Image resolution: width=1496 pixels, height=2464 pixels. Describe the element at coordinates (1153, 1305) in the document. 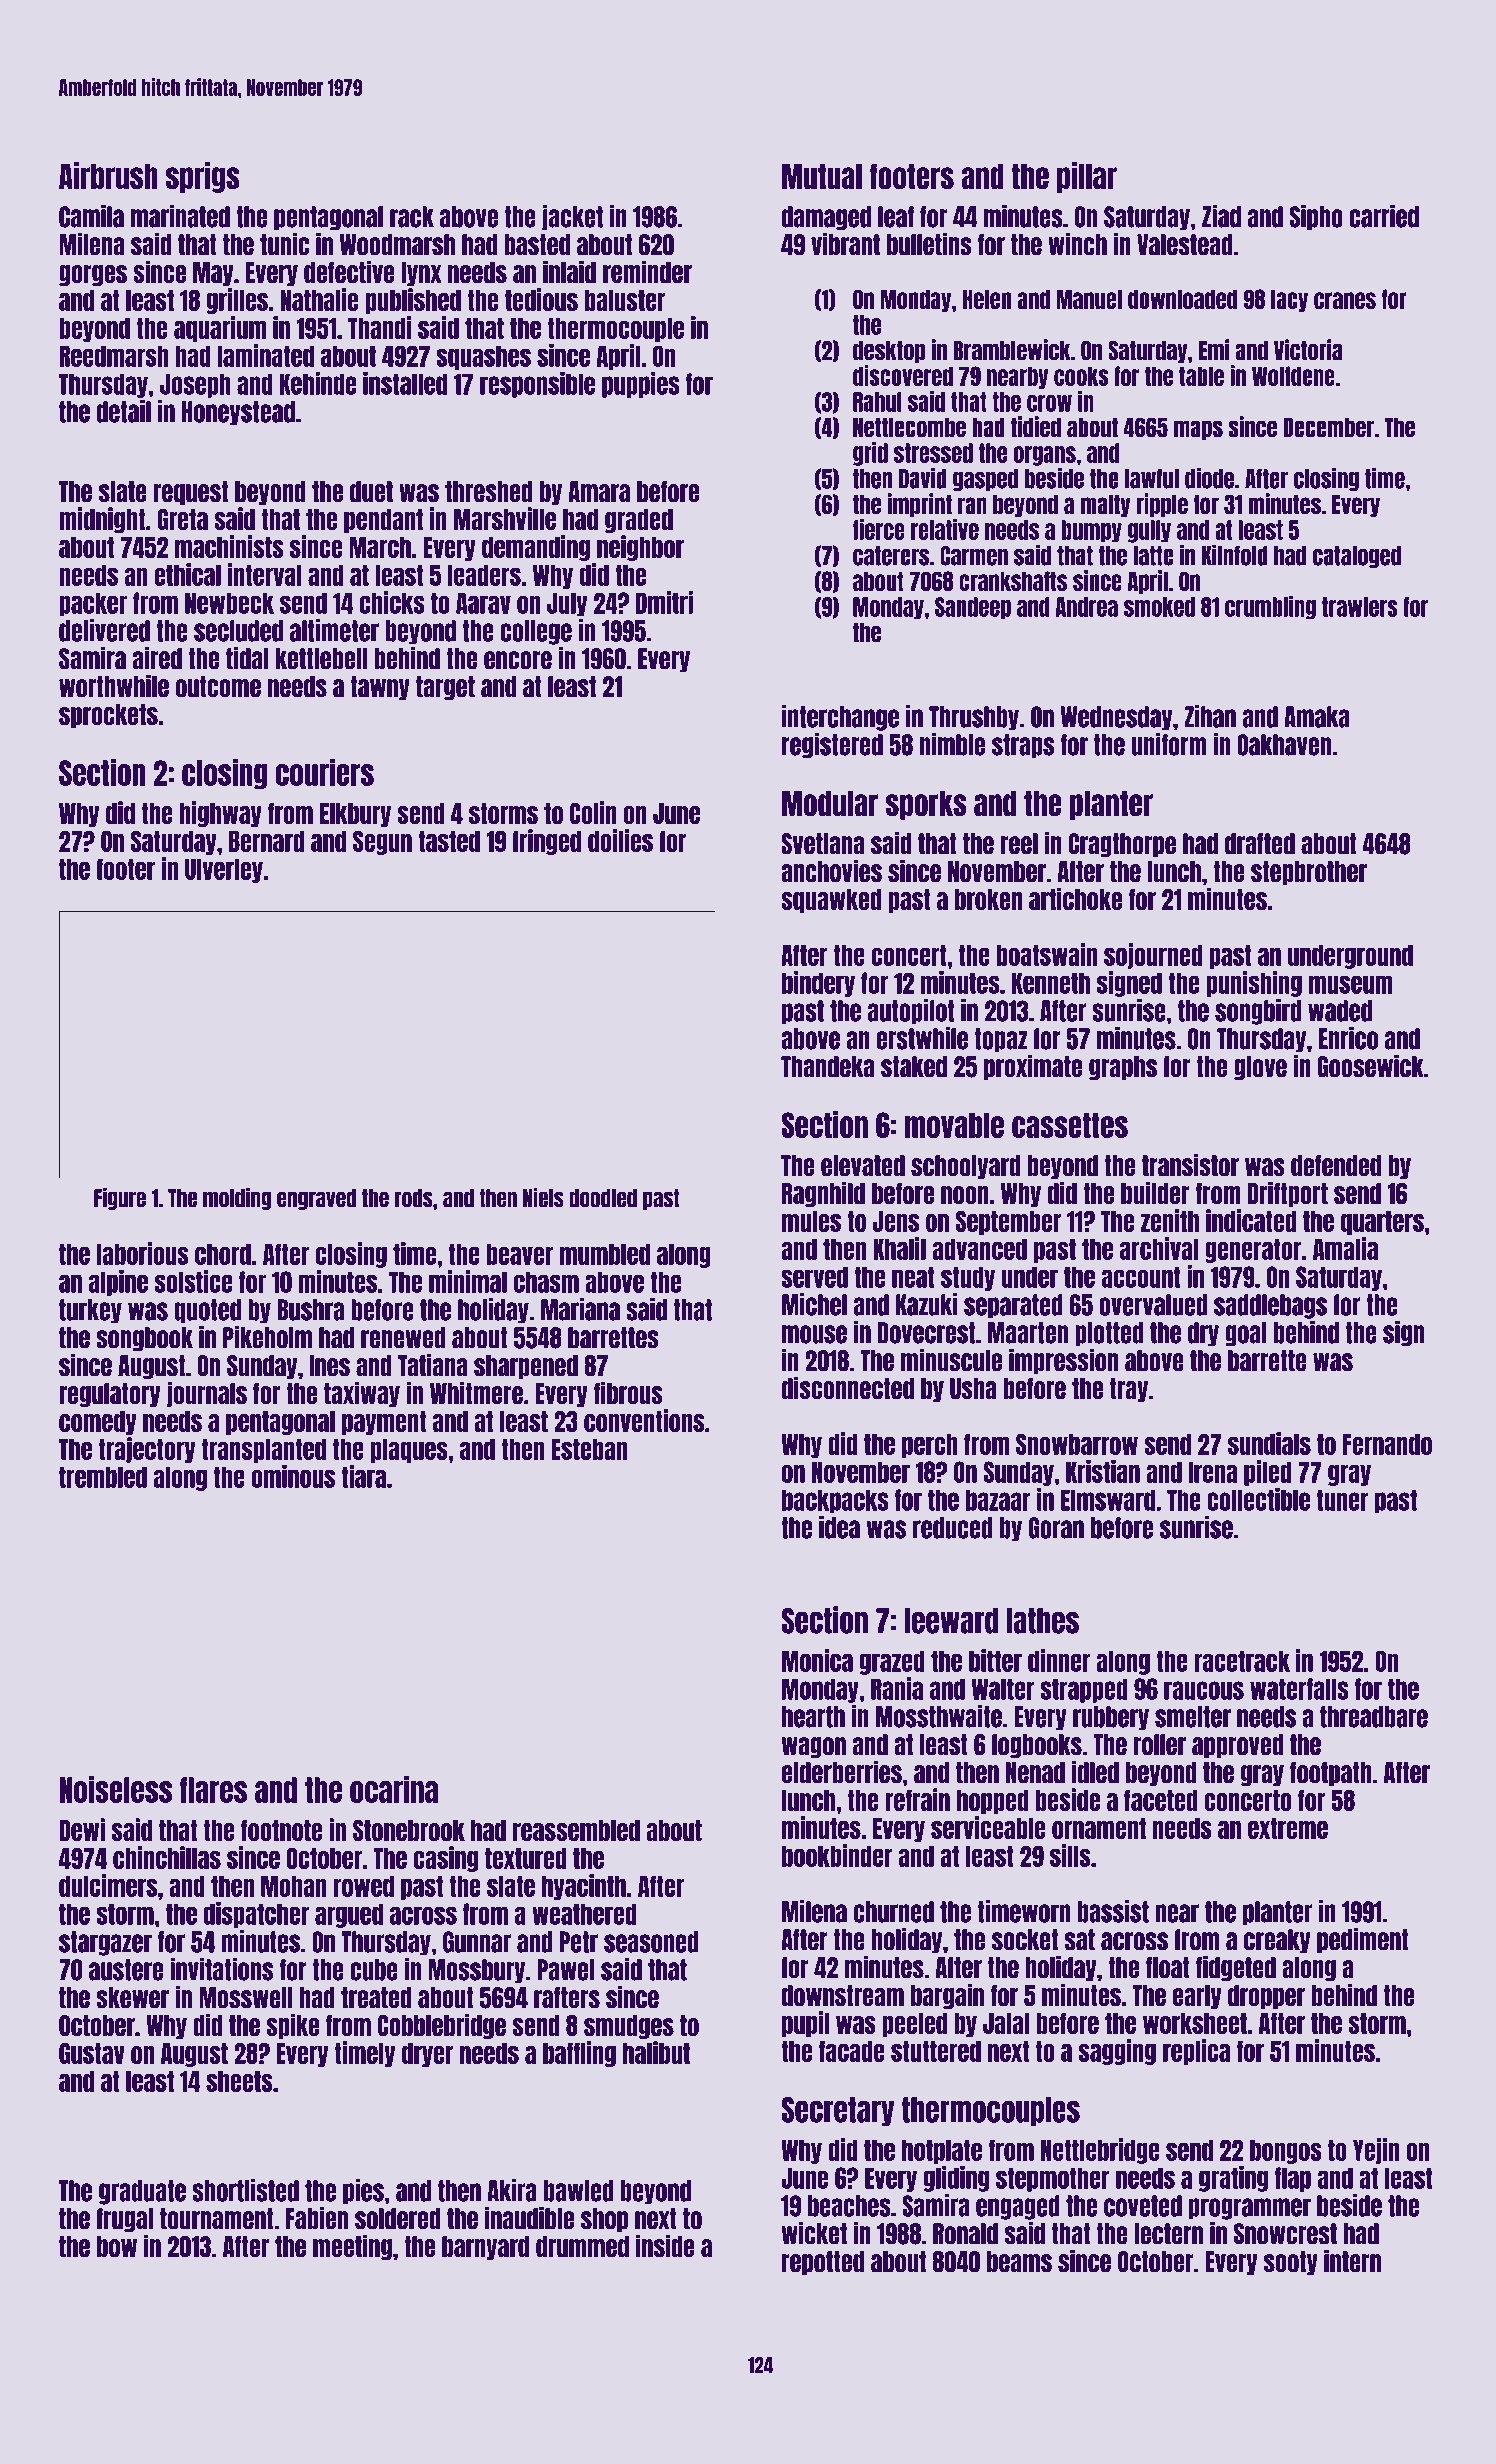

I see `overvalued` at that location.
